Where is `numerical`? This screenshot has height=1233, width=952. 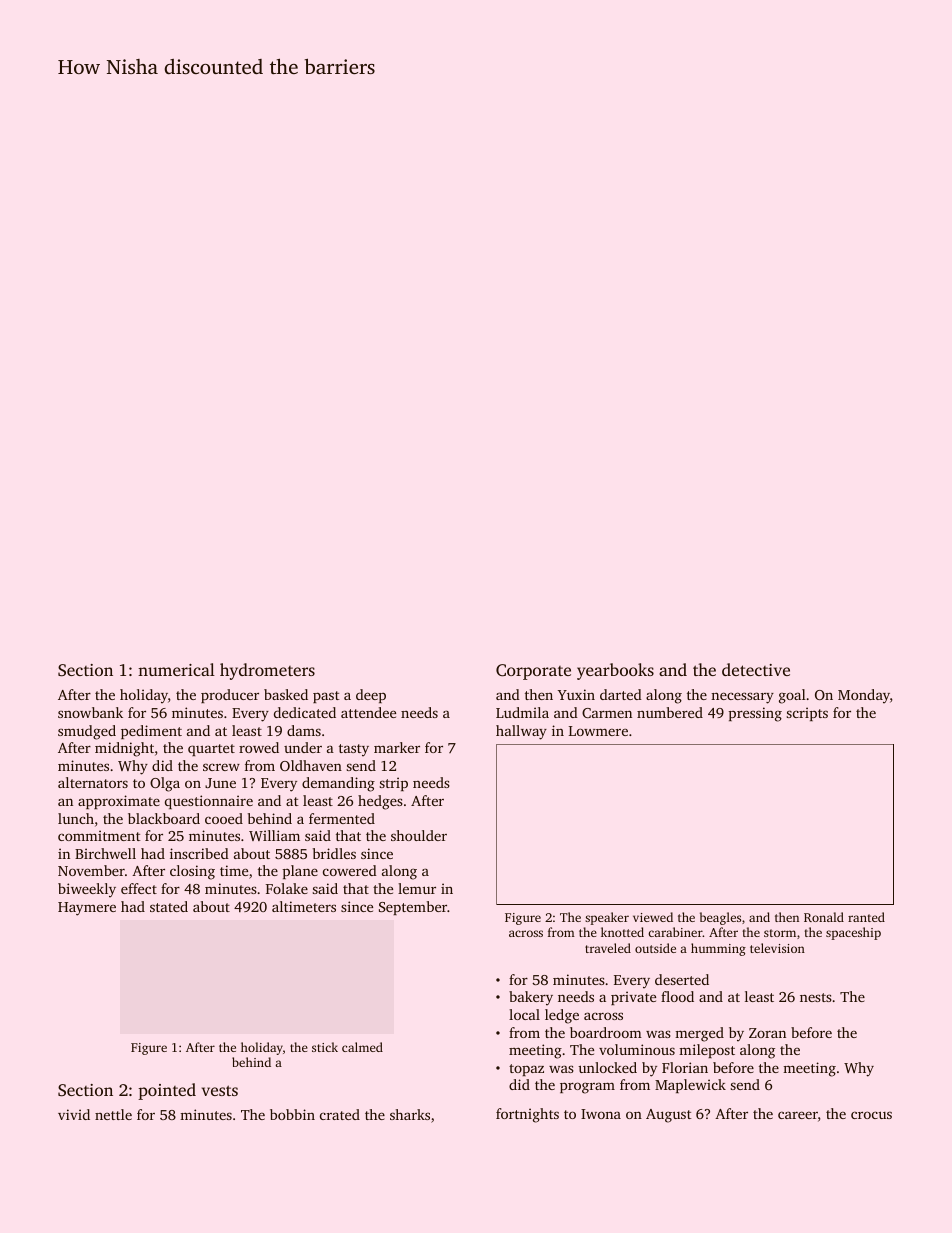 numerical is located at coordinates (176, 669).
